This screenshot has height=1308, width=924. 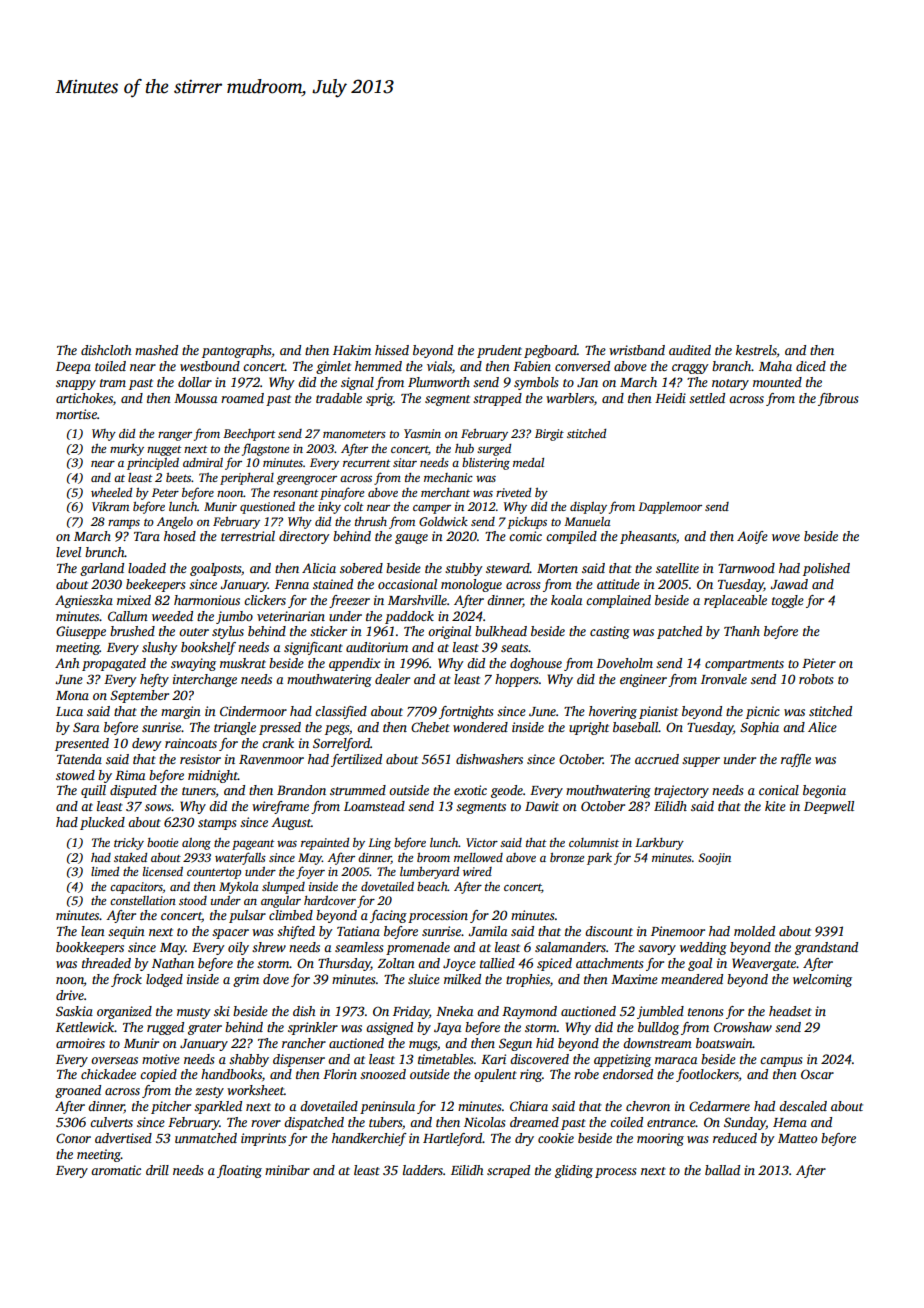 I want to click on plucked, so click(x=102, y=823).
